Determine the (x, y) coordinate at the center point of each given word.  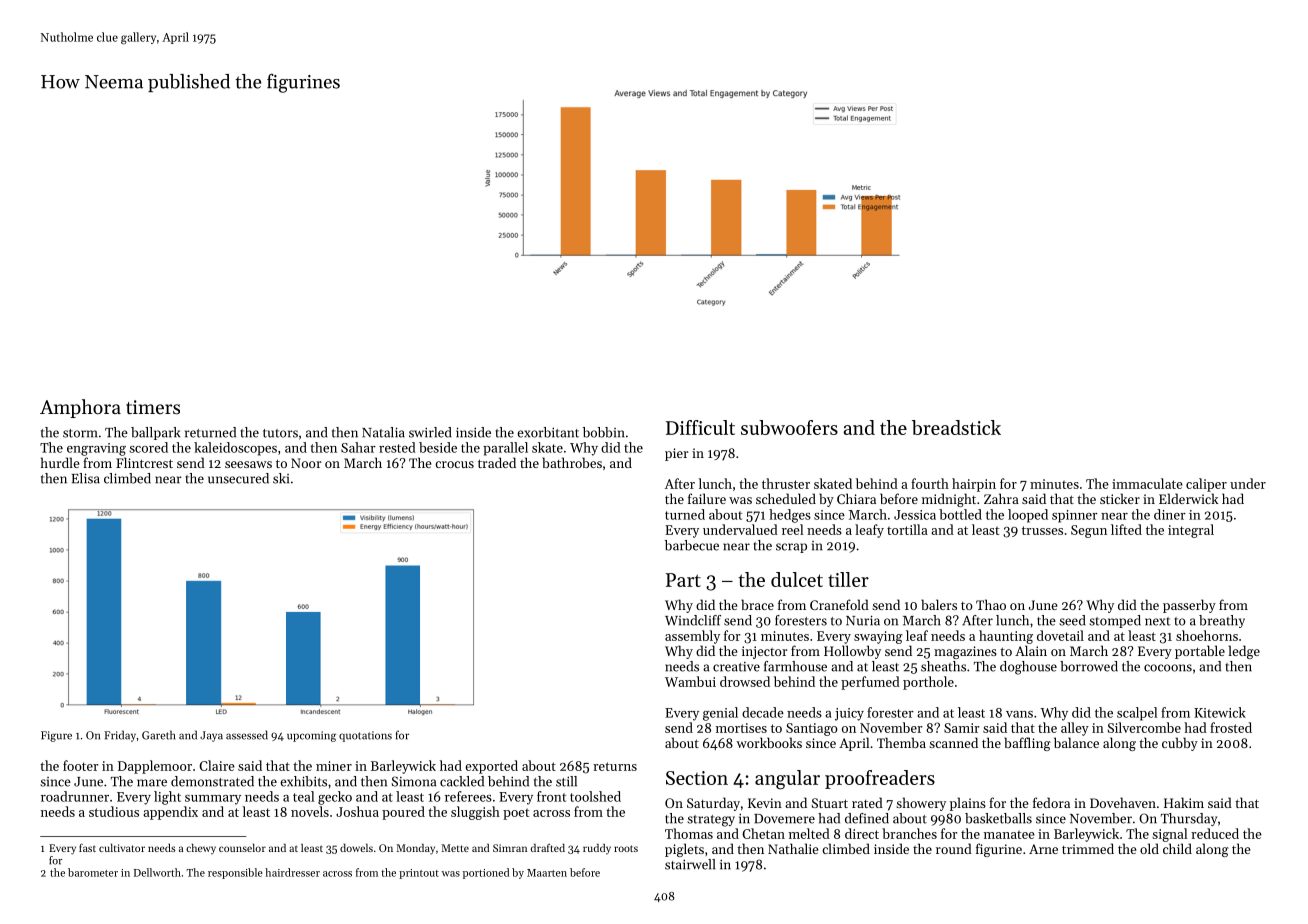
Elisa (85, 478)
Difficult (700, 427)
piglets (684, 850)
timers (153, 407)
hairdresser (292, 872)
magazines (965, 652)
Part (683, 580)
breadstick (956, 427)
